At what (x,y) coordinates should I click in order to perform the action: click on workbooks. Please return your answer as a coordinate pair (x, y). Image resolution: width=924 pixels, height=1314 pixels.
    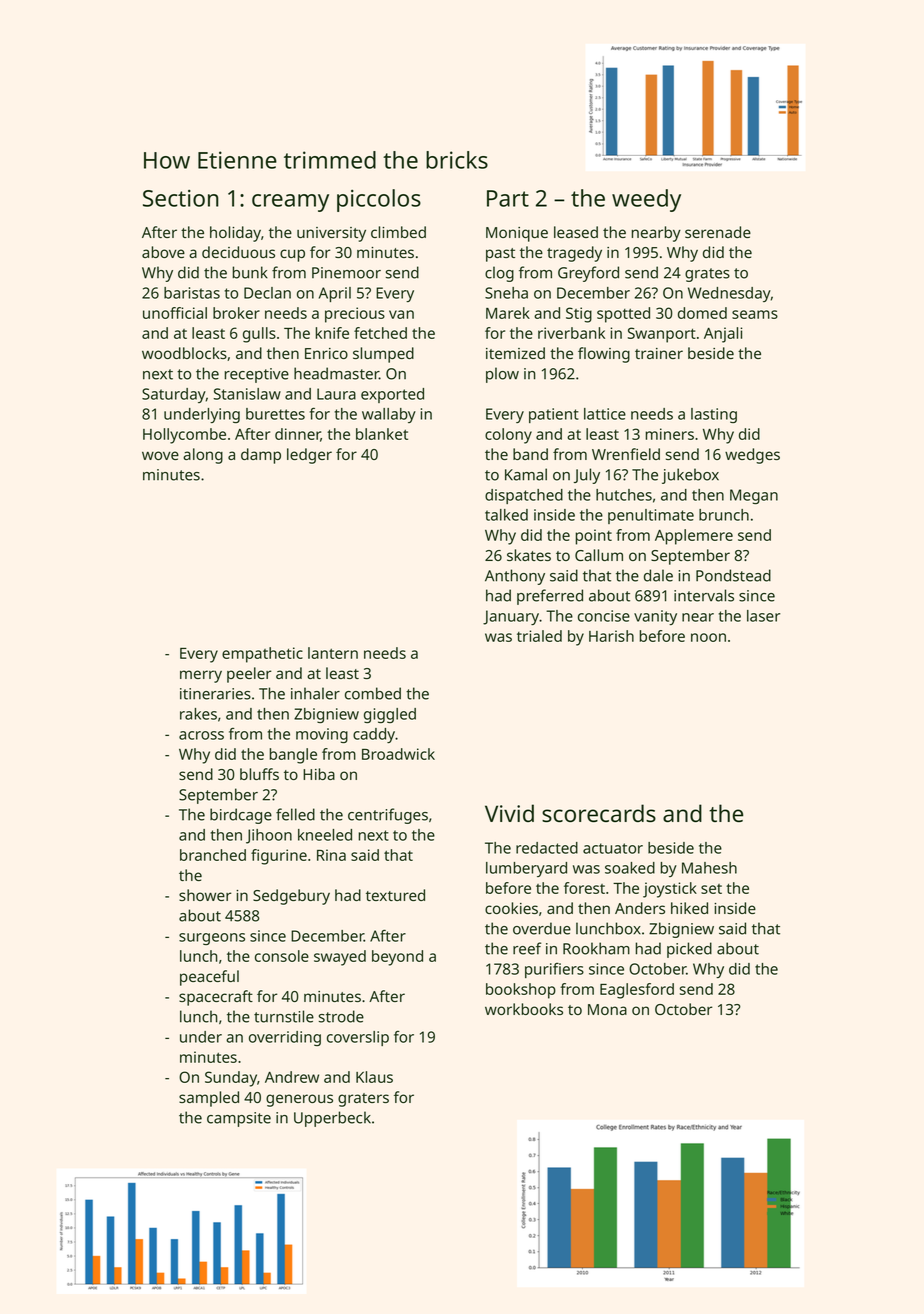
    Looking at the image, I should click on (524, 1009).
